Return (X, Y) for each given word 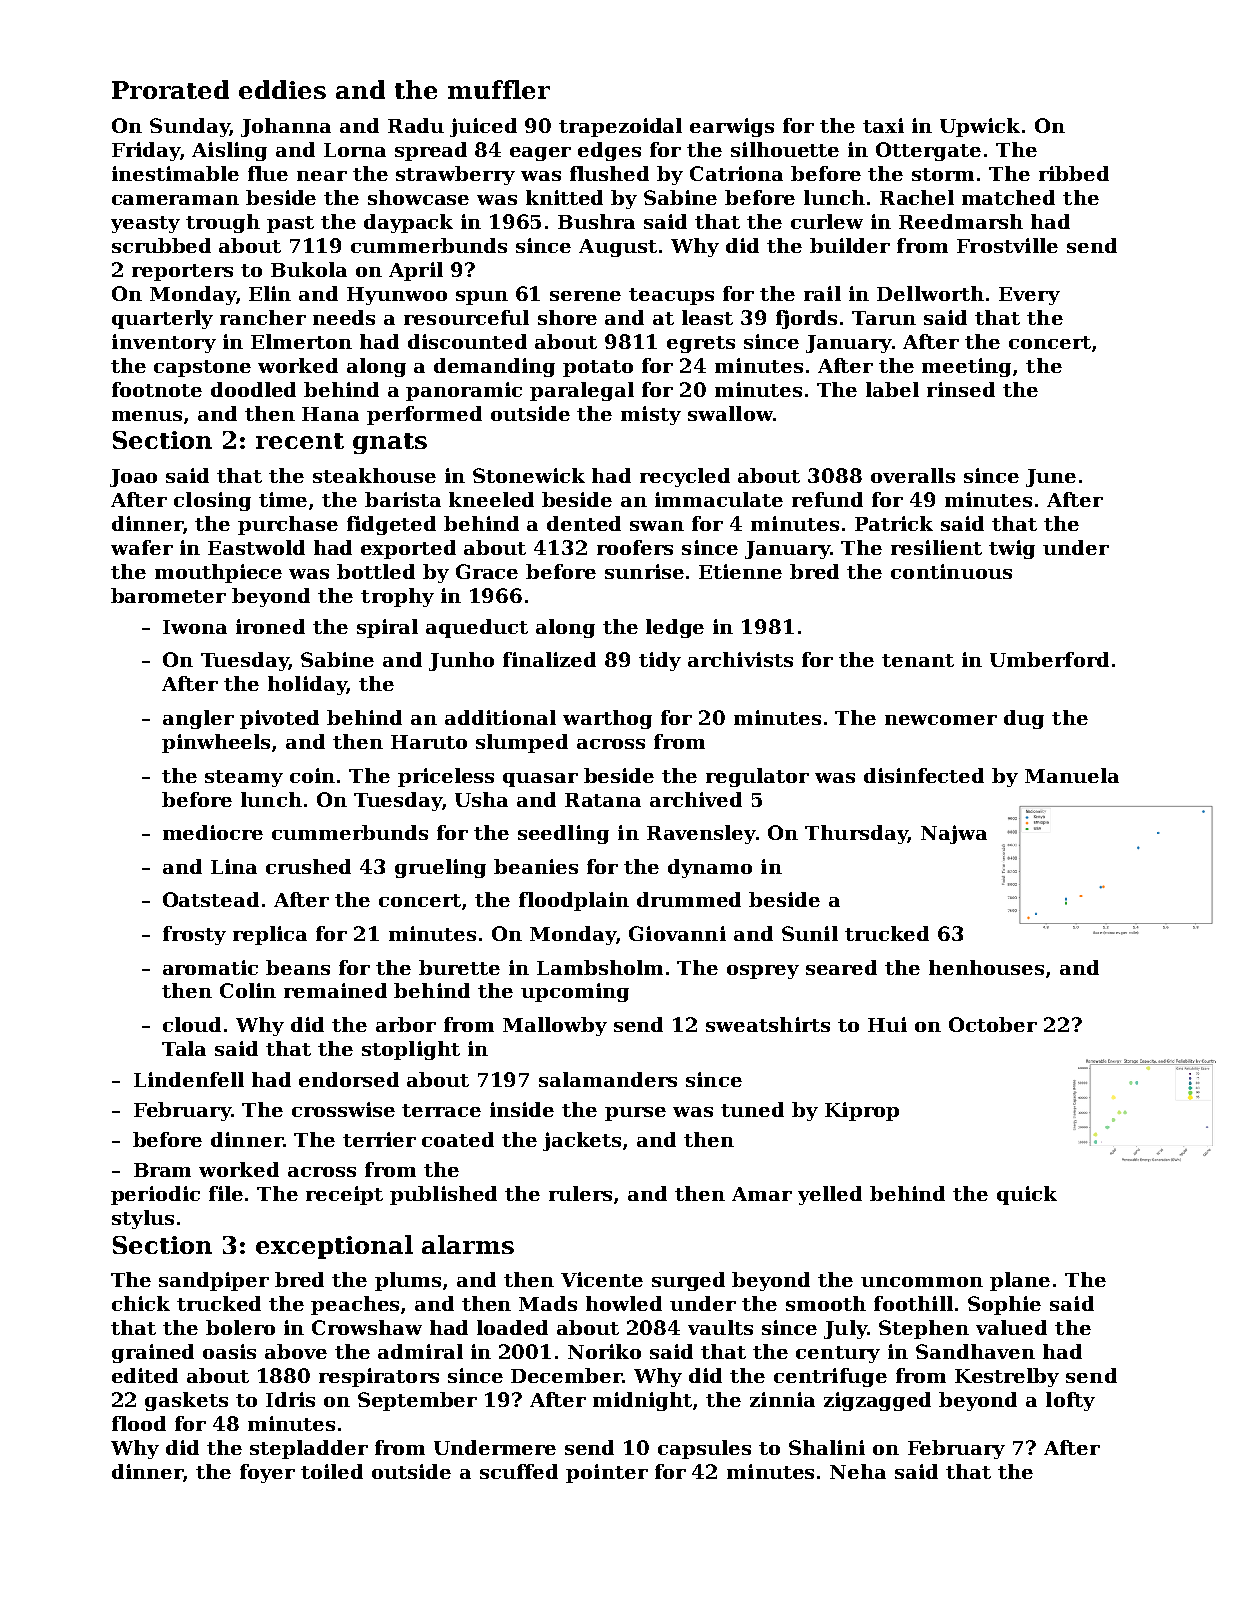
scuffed (519, 1471)
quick (1027, 1195)
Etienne (740, 571)
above (296, 1351)
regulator (757, 777)
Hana (330, 414)
